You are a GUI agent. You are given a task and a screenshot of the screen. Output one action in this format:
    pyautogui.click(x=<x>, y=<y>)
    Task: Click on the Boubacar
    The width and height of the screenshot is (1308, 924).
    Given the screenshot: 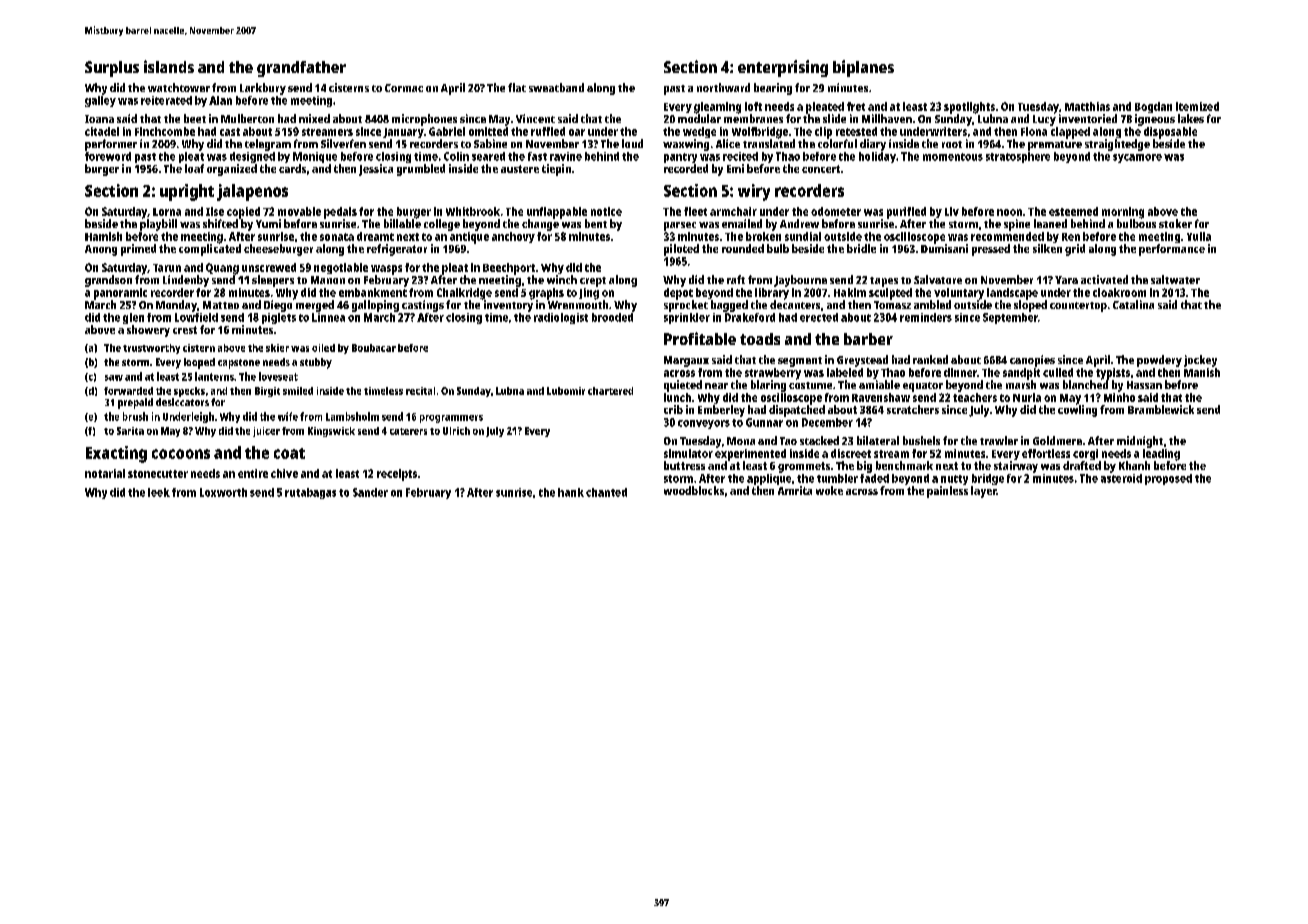 What is the action you would take?
    pyautogui.click(x=374, y=348)
